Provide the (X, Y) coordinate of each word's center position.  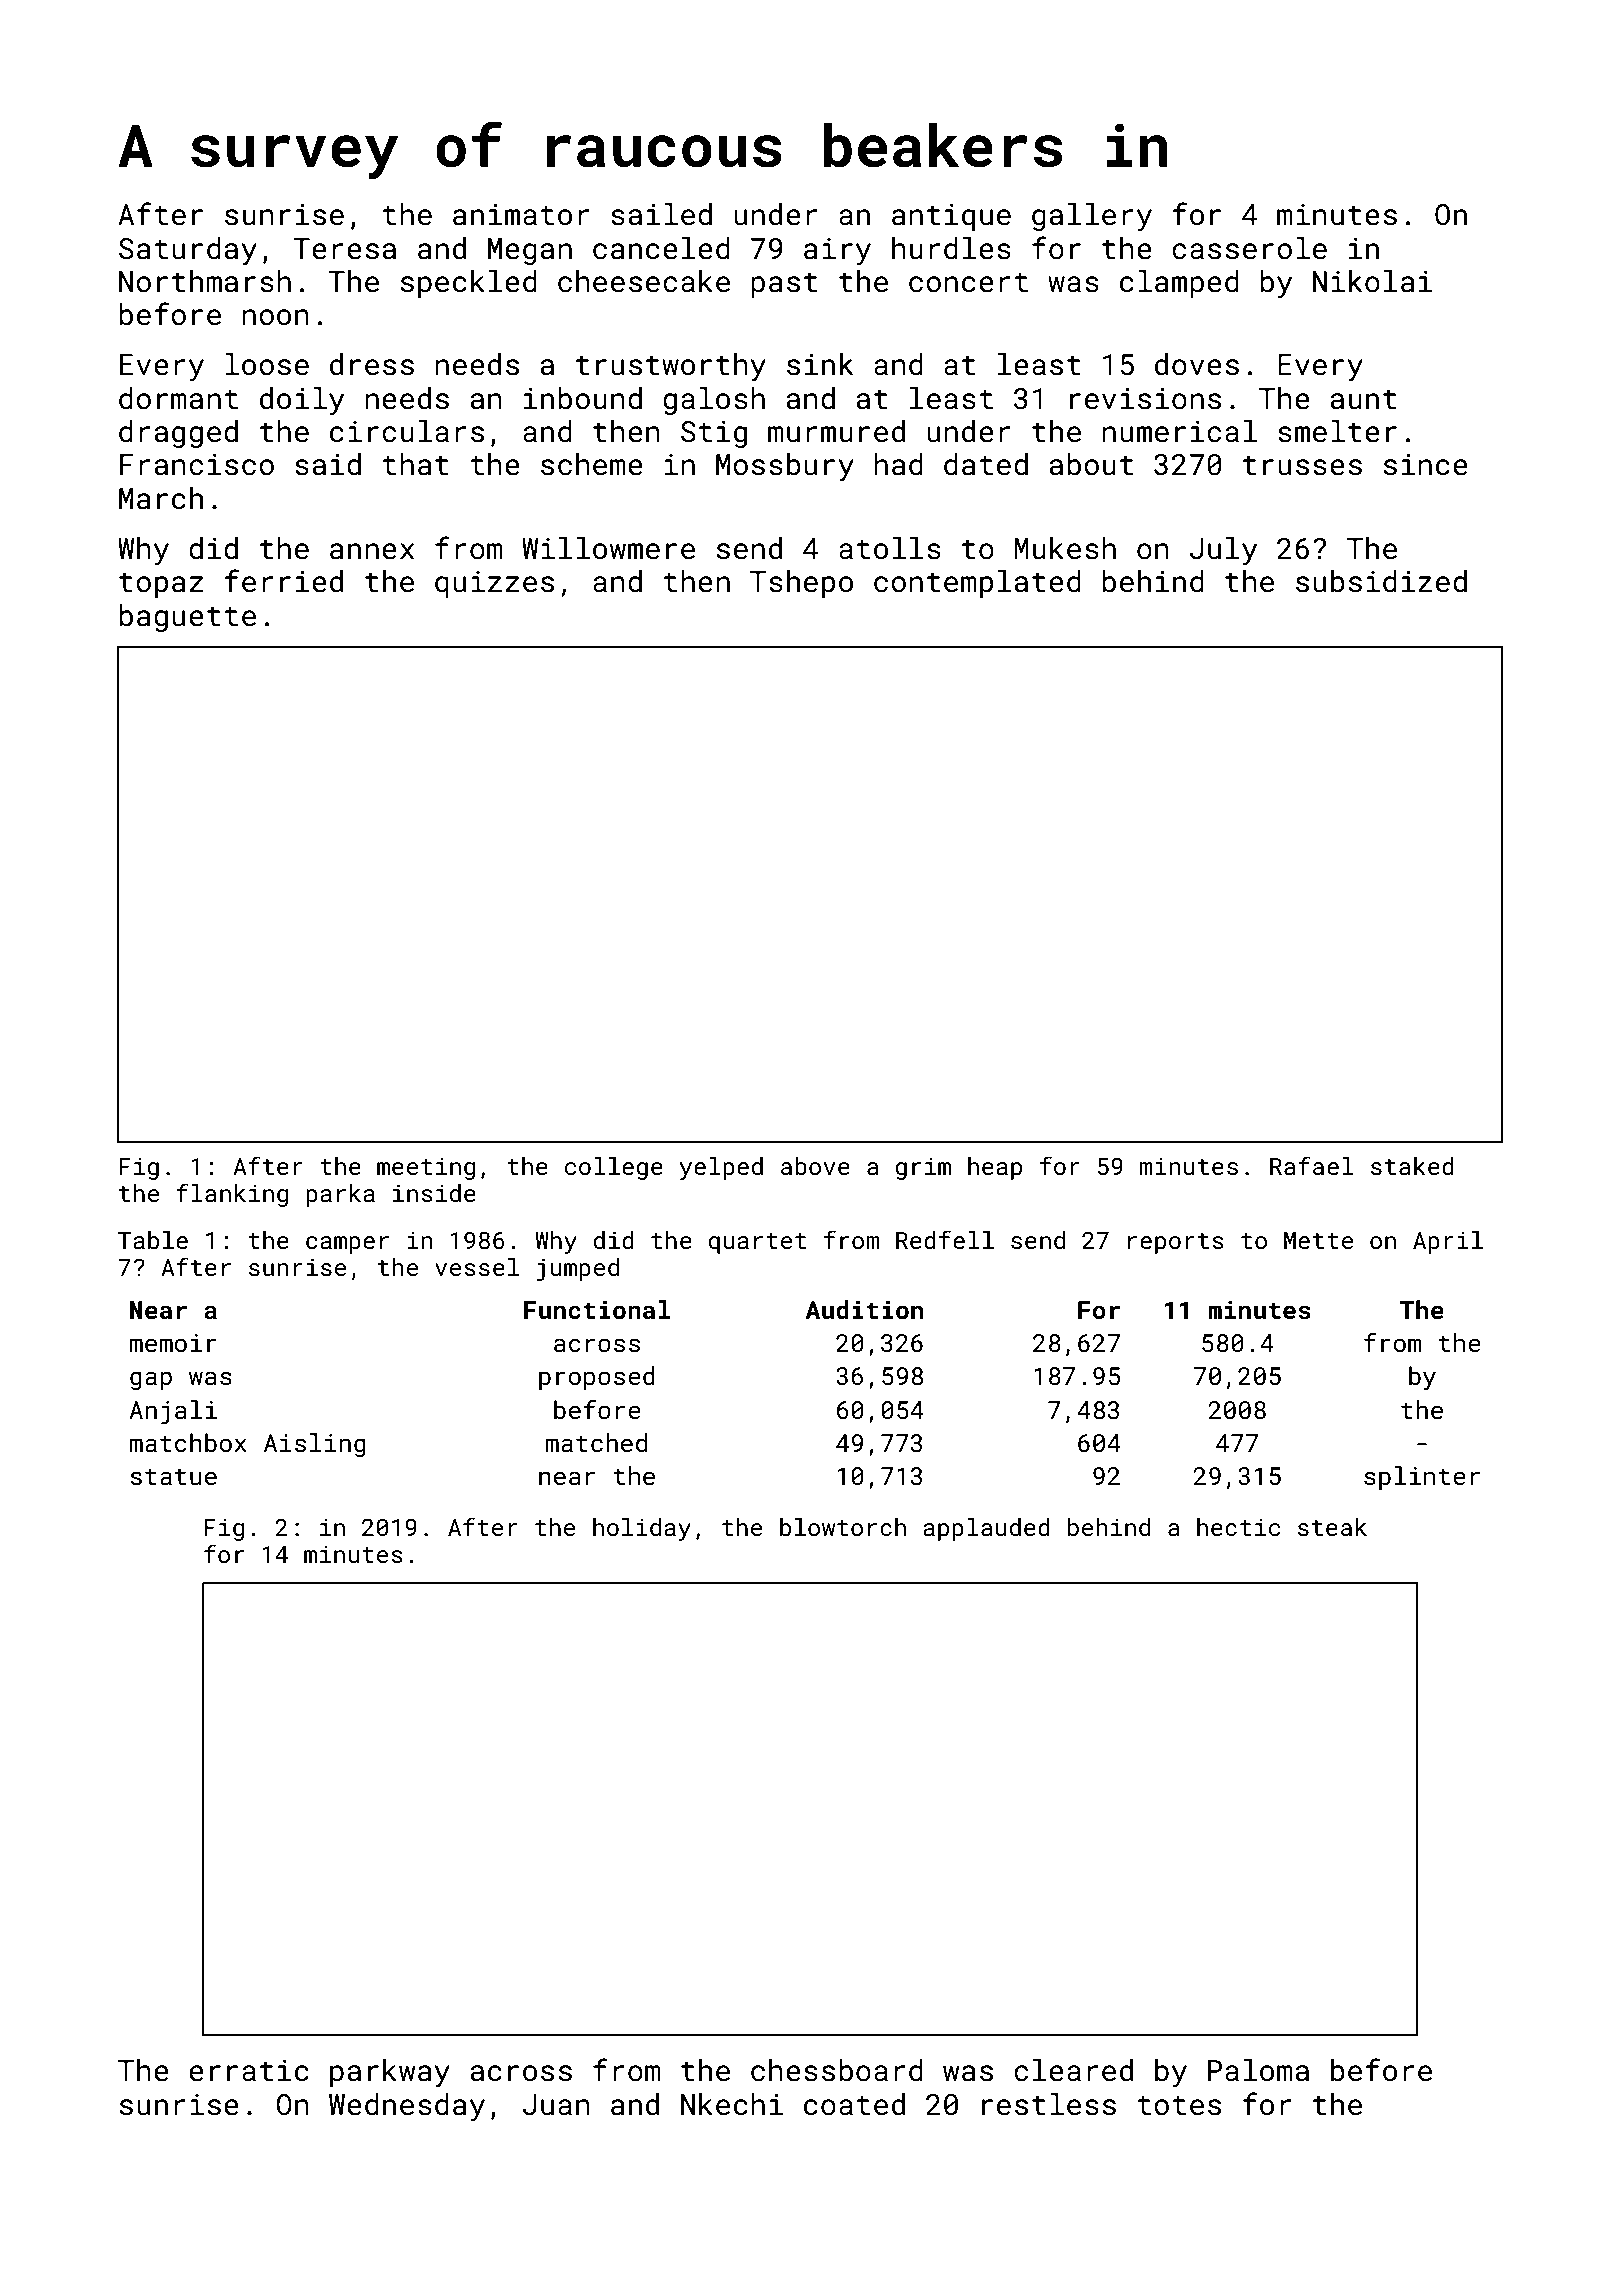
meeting (426, 1169)
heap (995, 1168)
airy (837, 252)
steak (1332, 1527)
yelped (721, 1168)
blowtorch (843, 1527)
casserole (1249, 248)
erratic (249, 2071)
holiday (642, 1529)
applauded (987, 1529)
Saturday (188, 251)
